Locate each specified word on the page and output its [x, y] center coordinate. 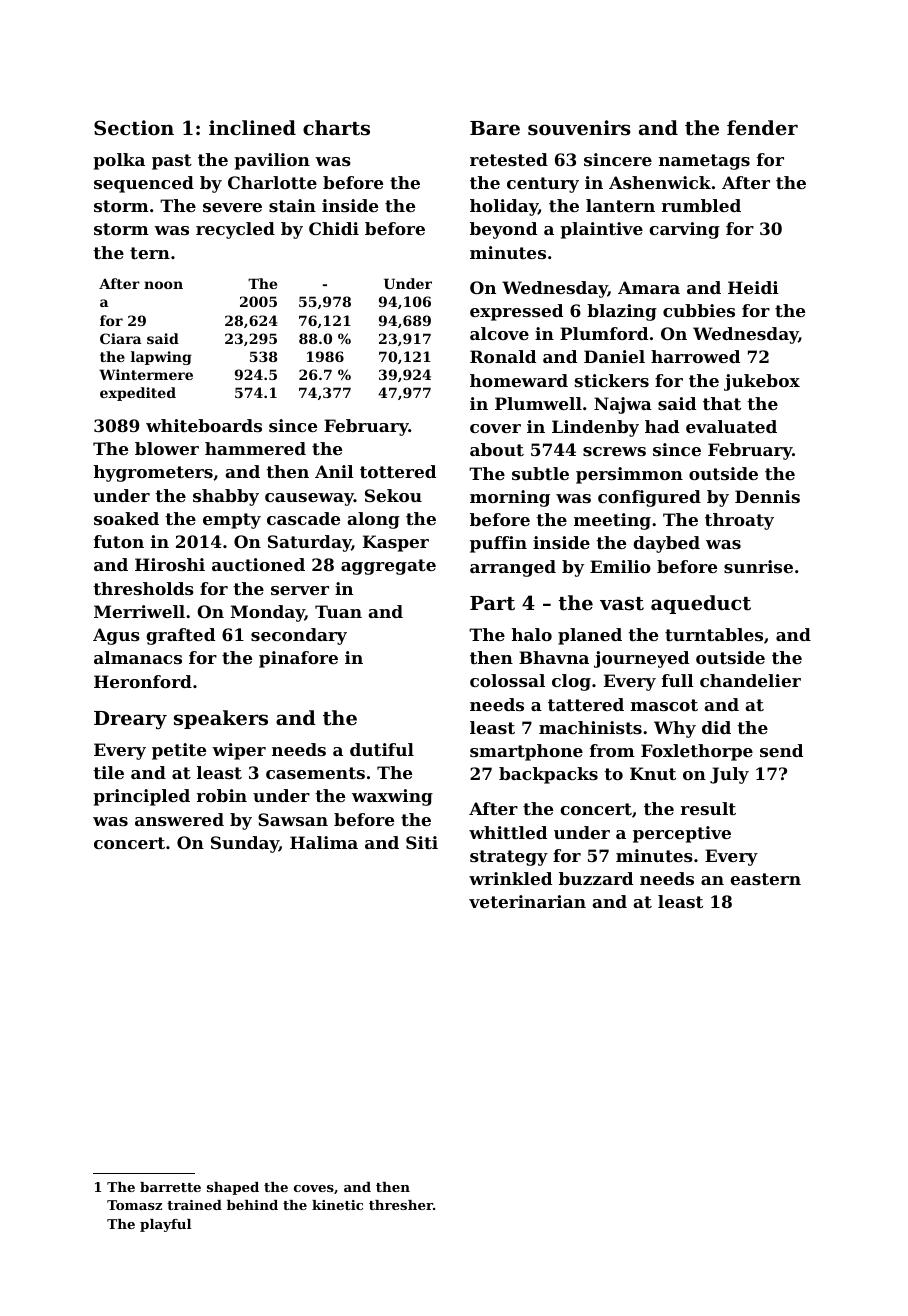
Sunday [245, 844]
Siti [422, 842]
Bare [495, 128]
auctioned [258, 564]
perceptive [682, 834]
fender [762, 127]
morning [510, 498]
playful [165, 1225]
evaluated [731, 426]
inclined [252, 127]
